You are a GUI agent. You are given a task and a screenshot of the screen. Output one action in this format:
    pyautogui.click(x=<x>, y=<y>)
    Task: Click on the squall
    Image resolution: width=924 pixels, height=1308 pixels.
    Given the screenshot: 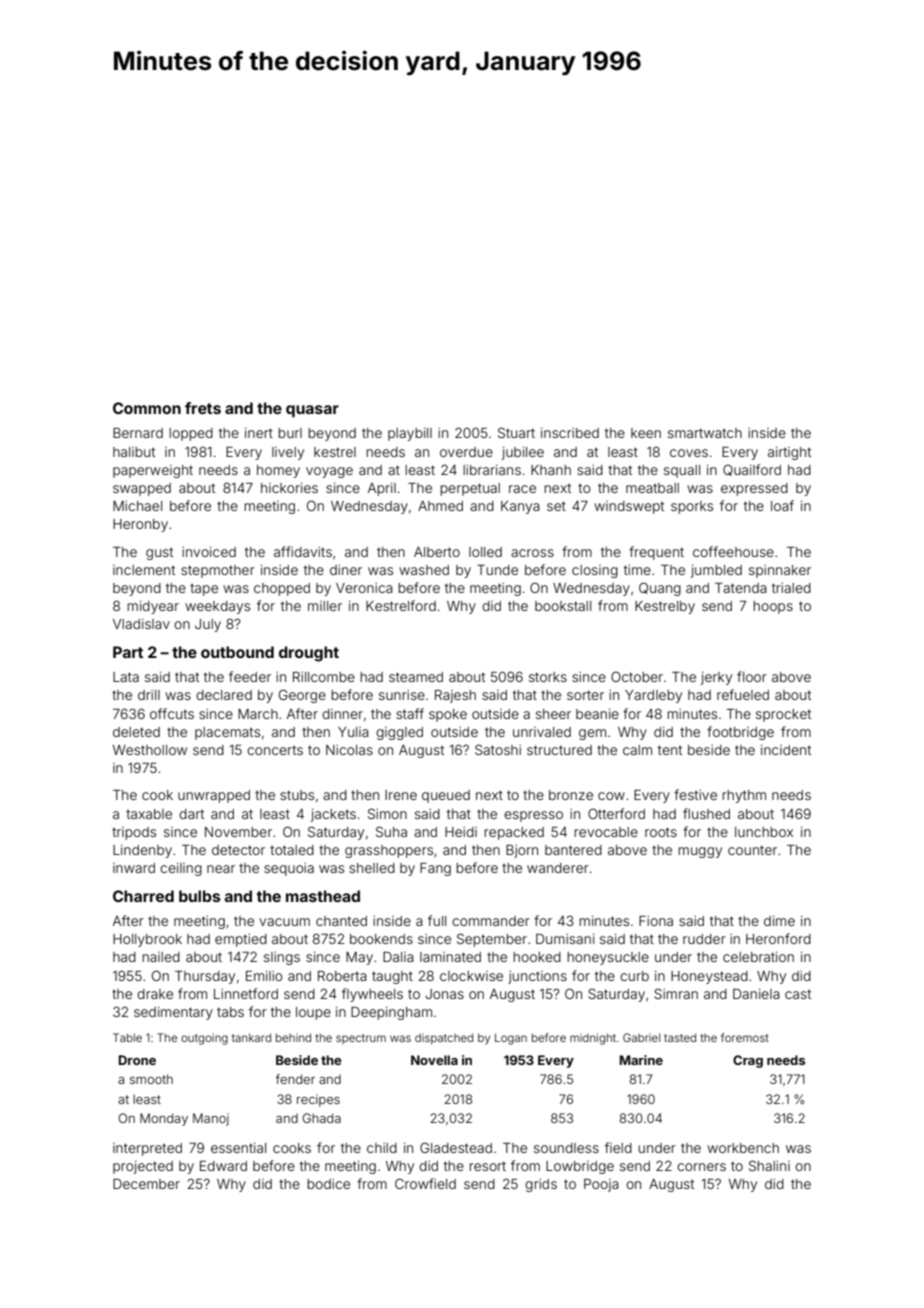 What is the action you would take?
    pyautogui.click(x=682, y=471)
